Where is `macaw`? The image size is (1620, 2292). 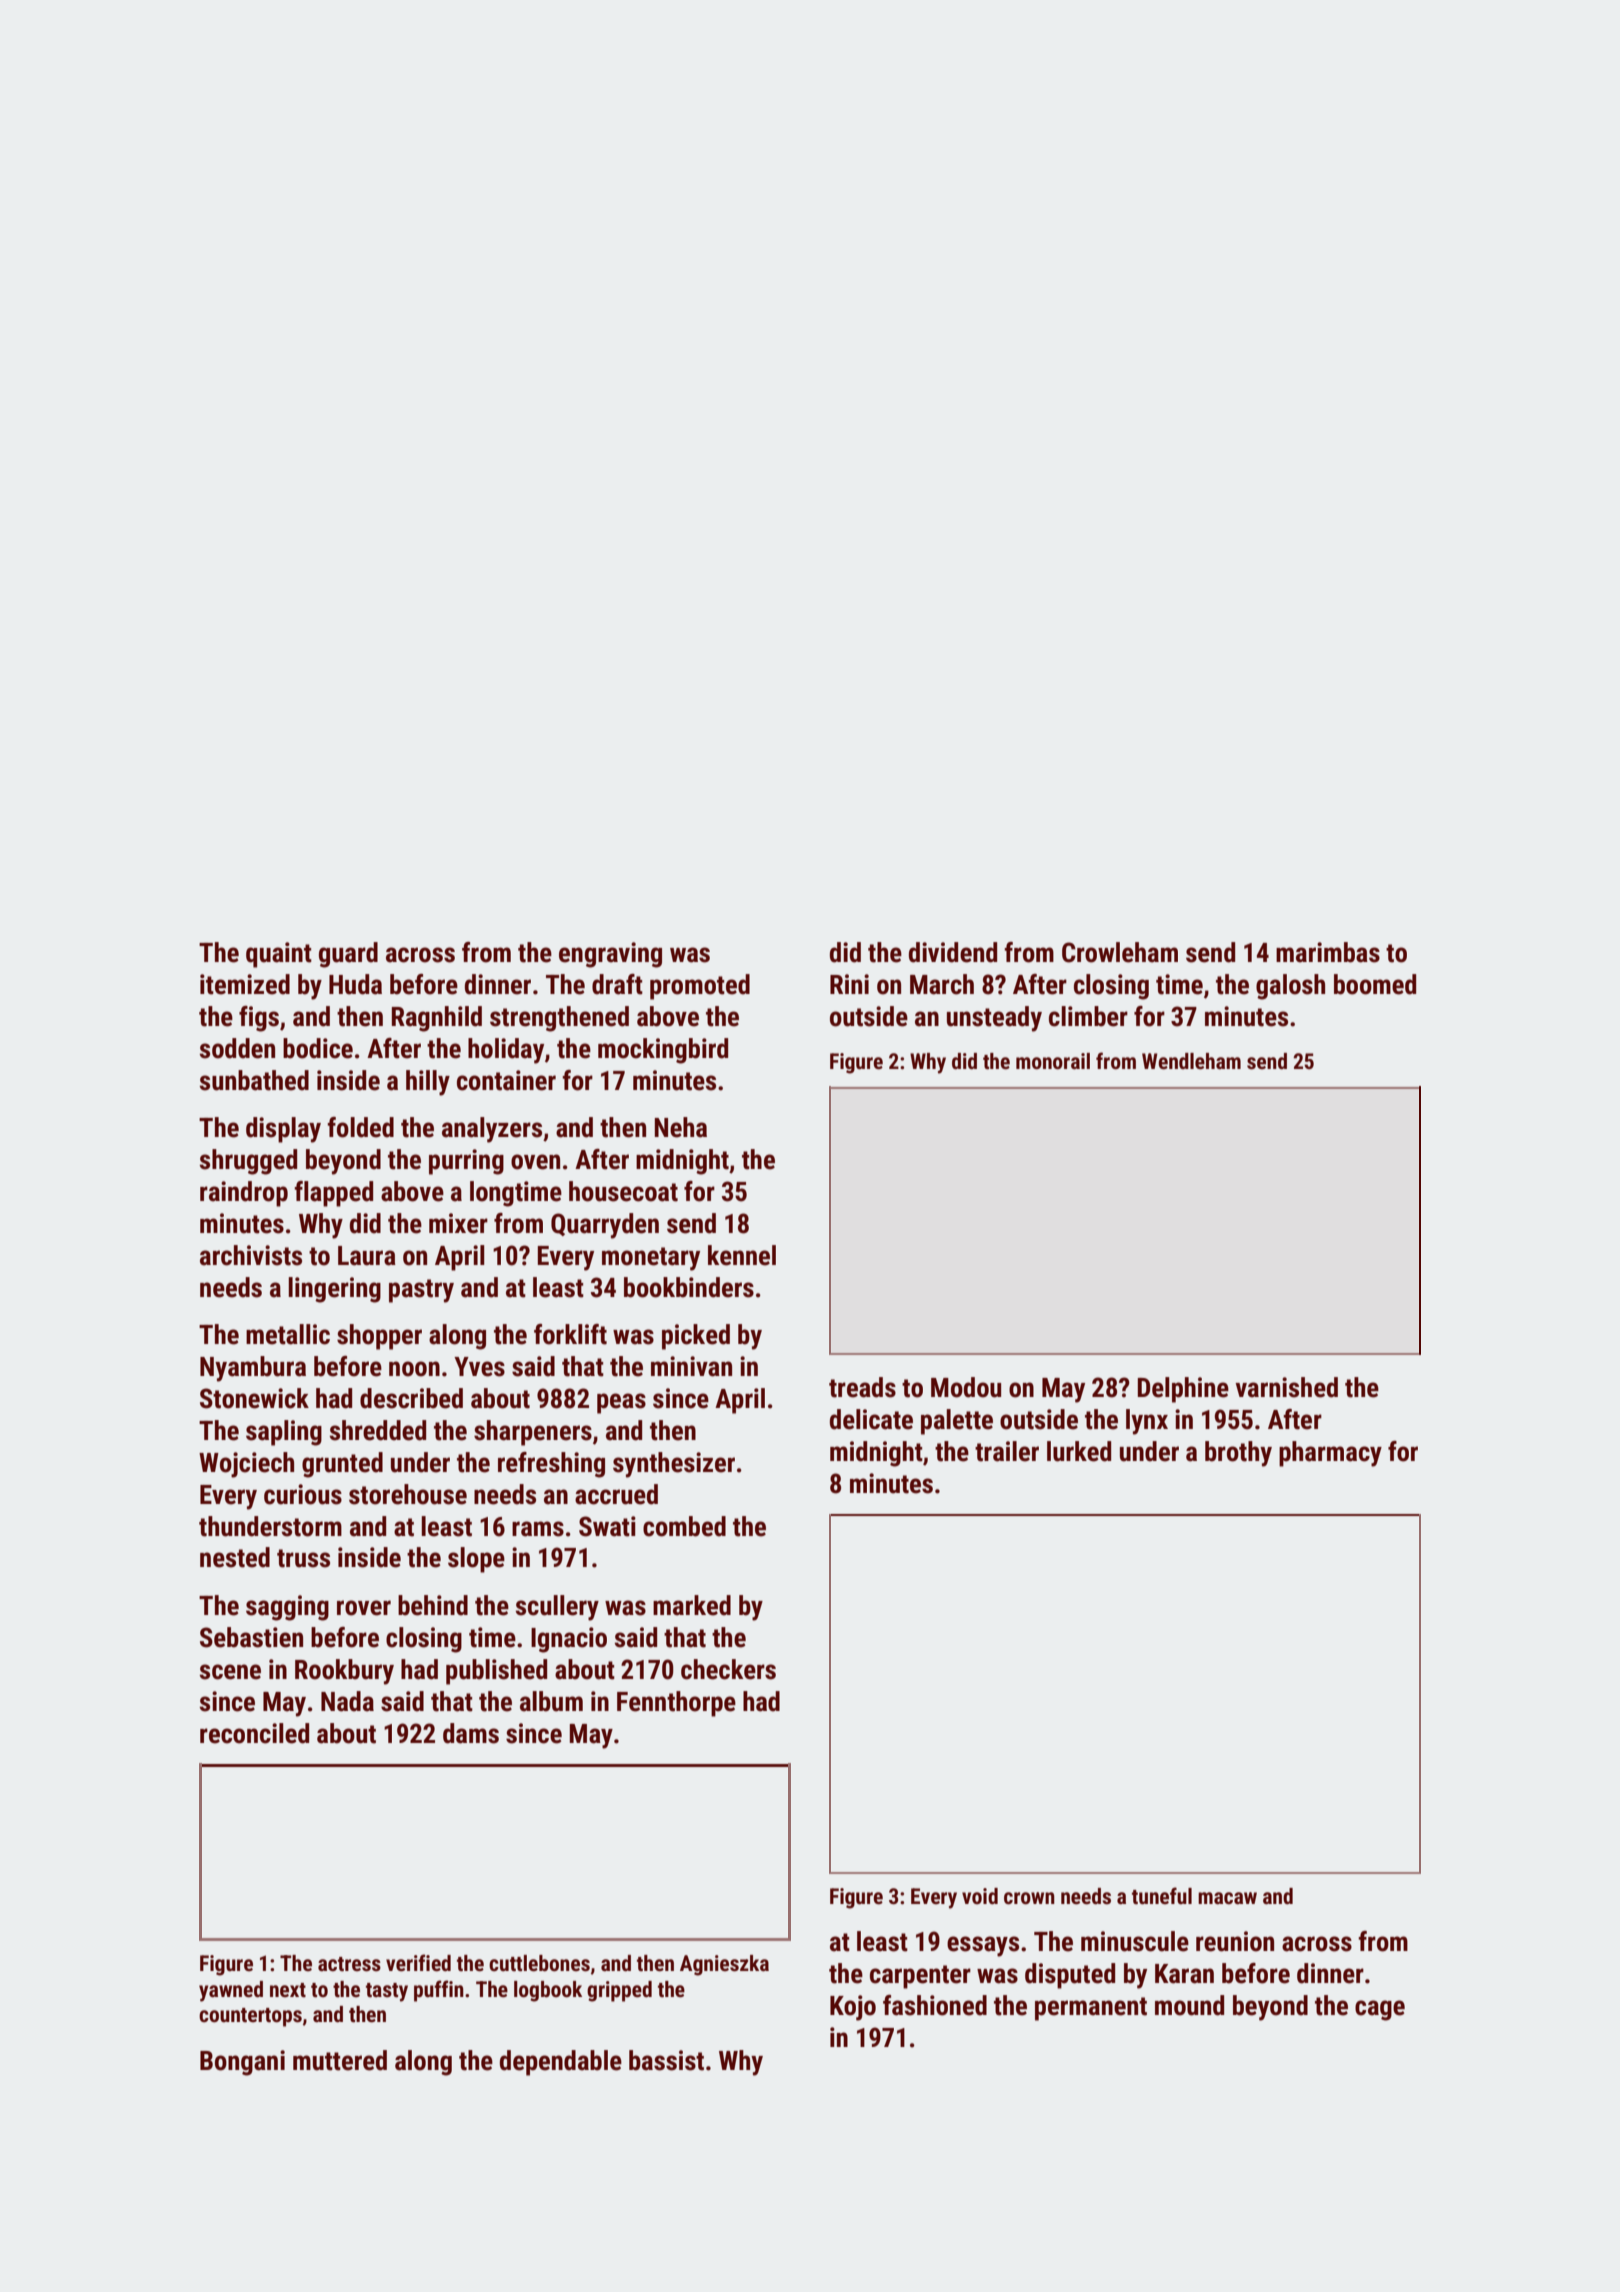
macaw is located at coordinates (1227, 1898).
